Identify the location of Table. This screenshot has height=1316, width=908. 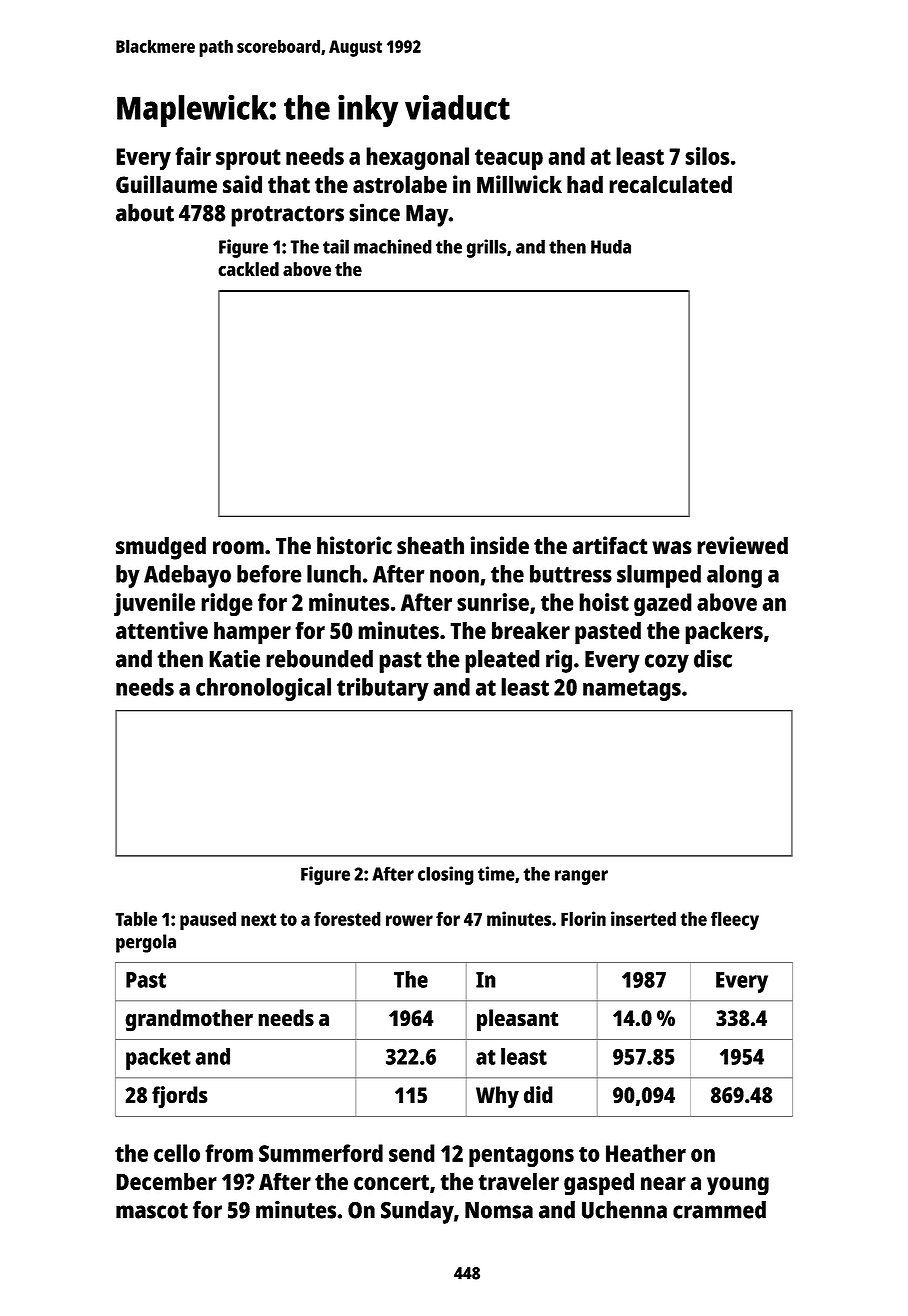
(136, 918).
